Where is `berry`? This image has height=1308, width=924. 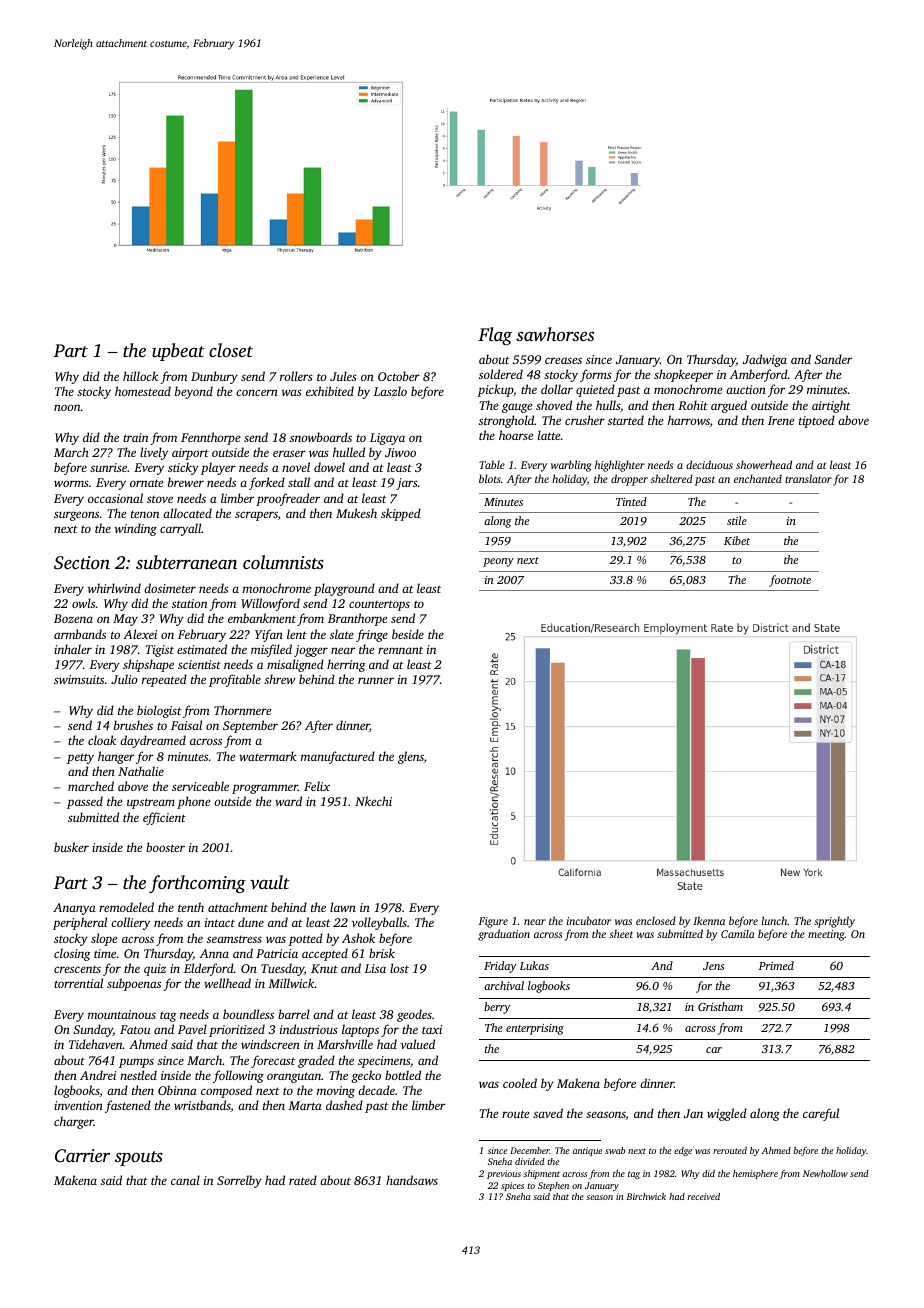
berry is located at coordinates (497, 1008).
